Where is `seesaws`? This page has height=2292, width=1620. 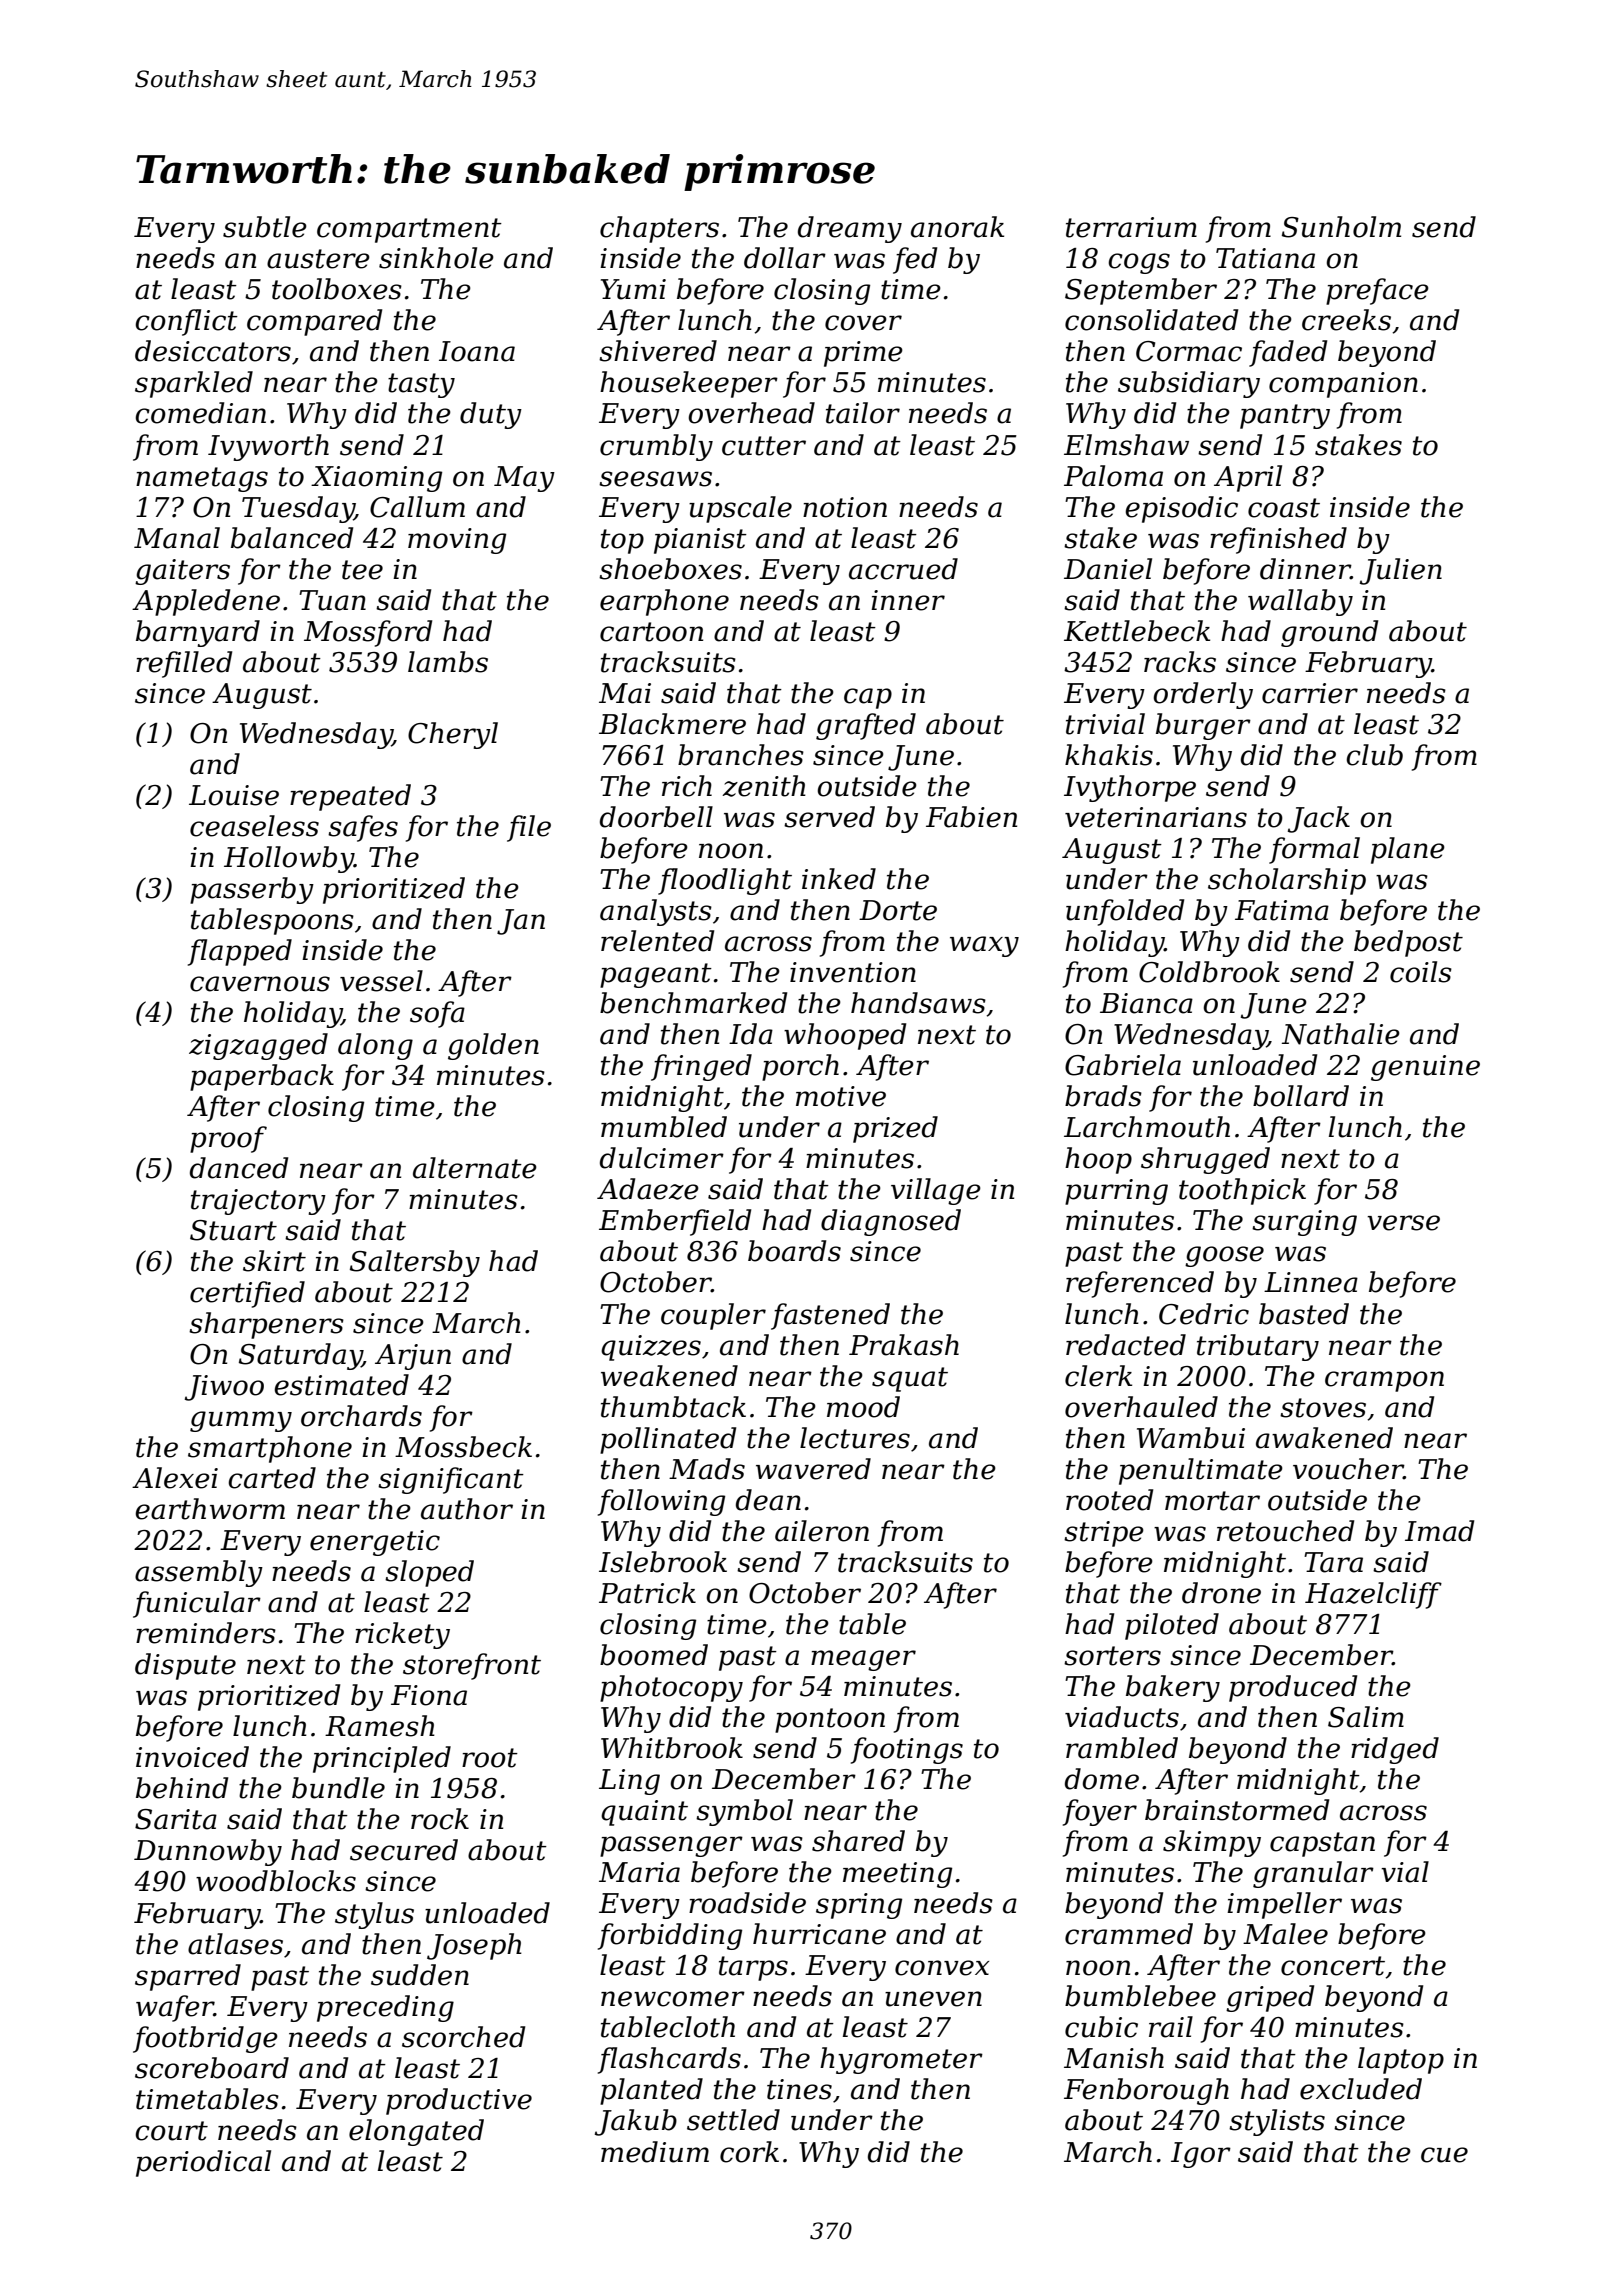
seesaws is located at coordinates (655, 479).
